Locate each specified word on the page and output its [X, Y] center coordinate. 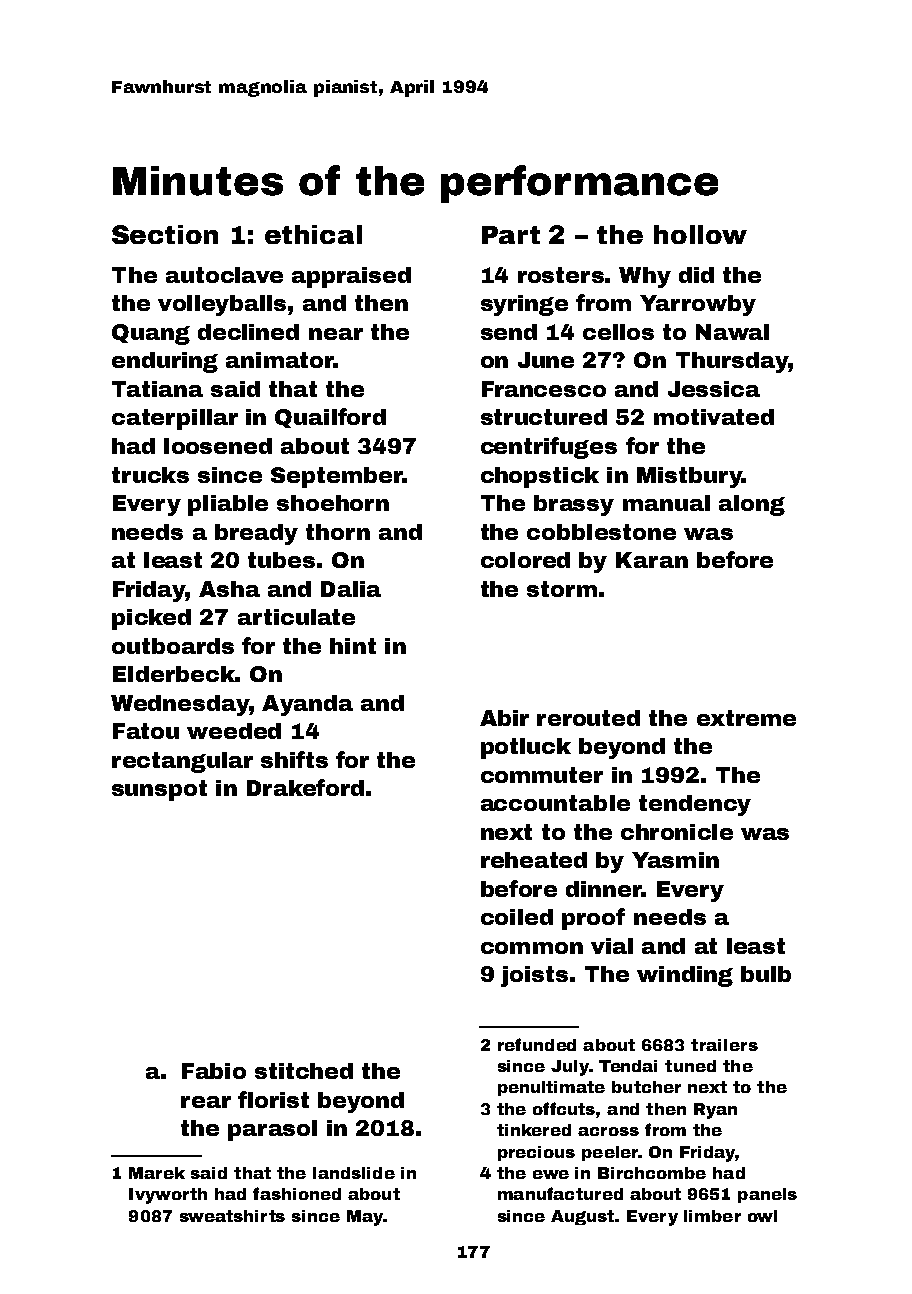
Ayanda [307, 705]
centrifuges [549, 448]
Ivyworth [168, 1196]
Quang [151, 334]
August [583, 1217]
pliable [228, 505]
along [752, 505]
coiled [517, 917]
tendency [695, 805]
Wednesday [180, 705]
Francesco [544, 389]
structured [544, 417]
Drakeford [305, 787]
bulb [766, 974]
